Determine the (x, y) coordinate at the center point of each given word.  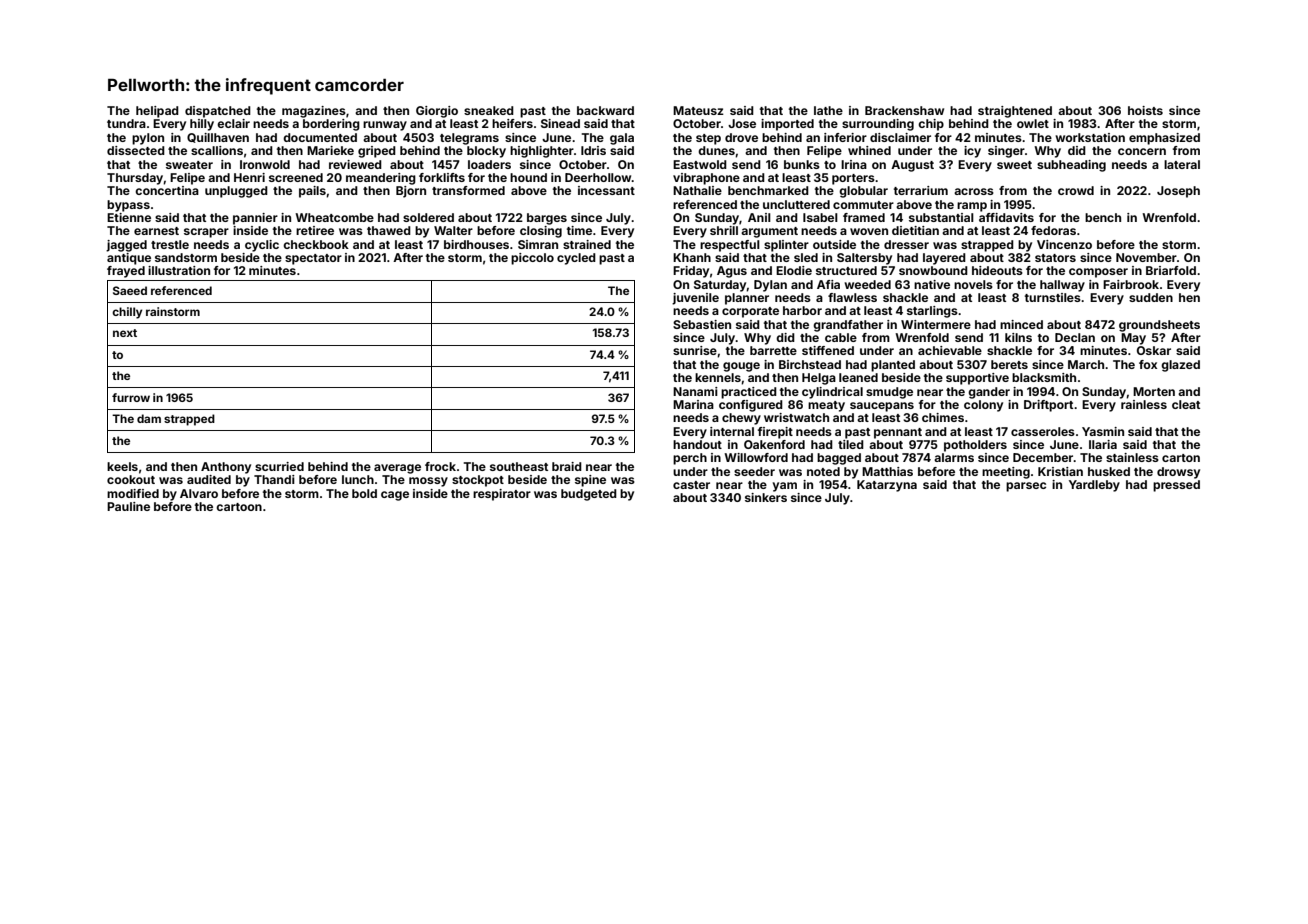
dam (149, 418)
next (125, 333)
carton (1181, 458)
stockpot (478, 481)
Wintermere (936, 324)
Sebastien (702, 324)
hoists (1145, 110)
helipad (157, 112)
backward (605, 110)
